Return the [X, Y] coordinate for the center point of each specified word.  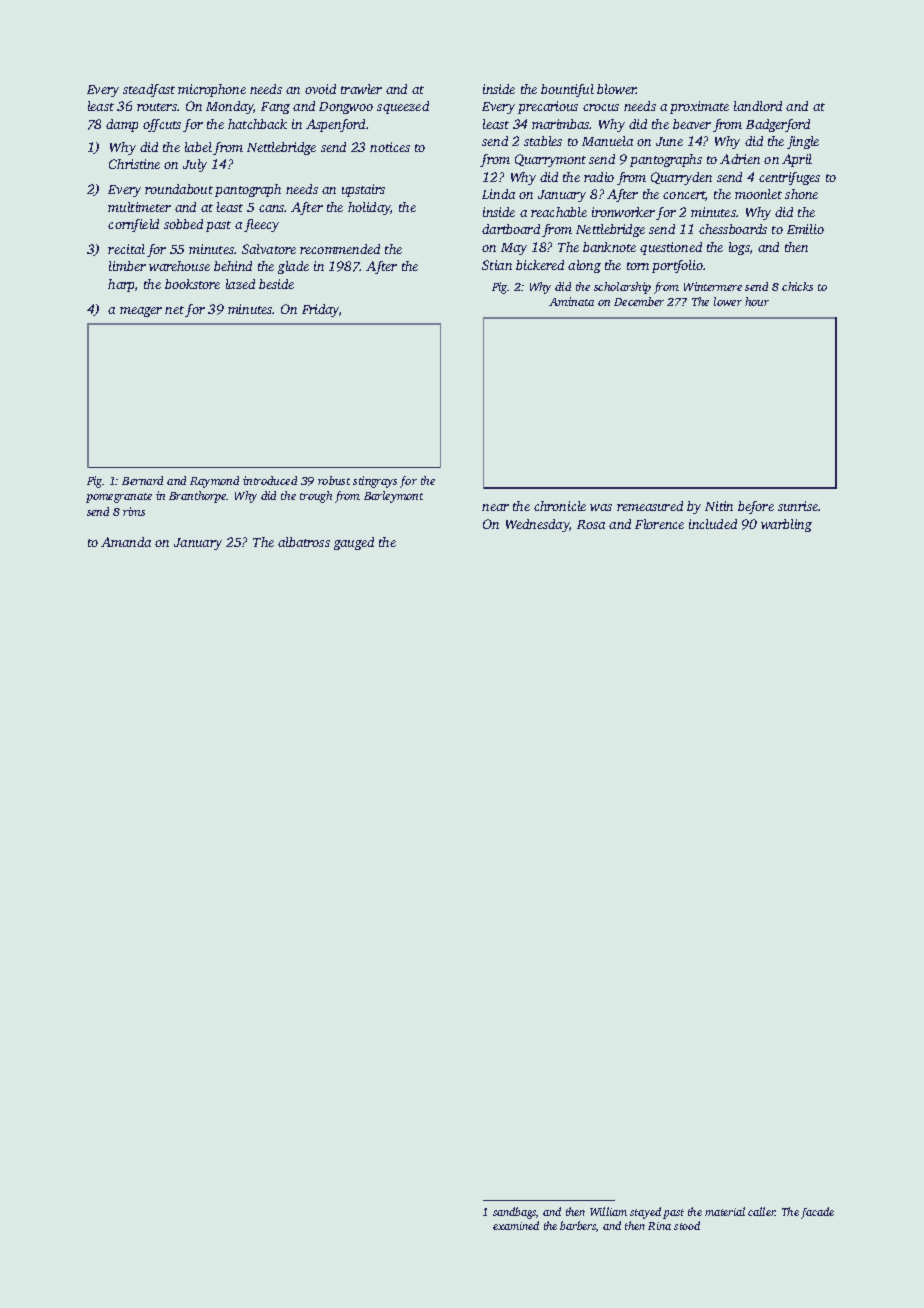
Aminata [571, 301]
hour [757, 301]
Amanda [126, 542]
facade [817, 1213]
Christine [134, 164]
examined [516, 1225]
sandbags [514, 1213]
